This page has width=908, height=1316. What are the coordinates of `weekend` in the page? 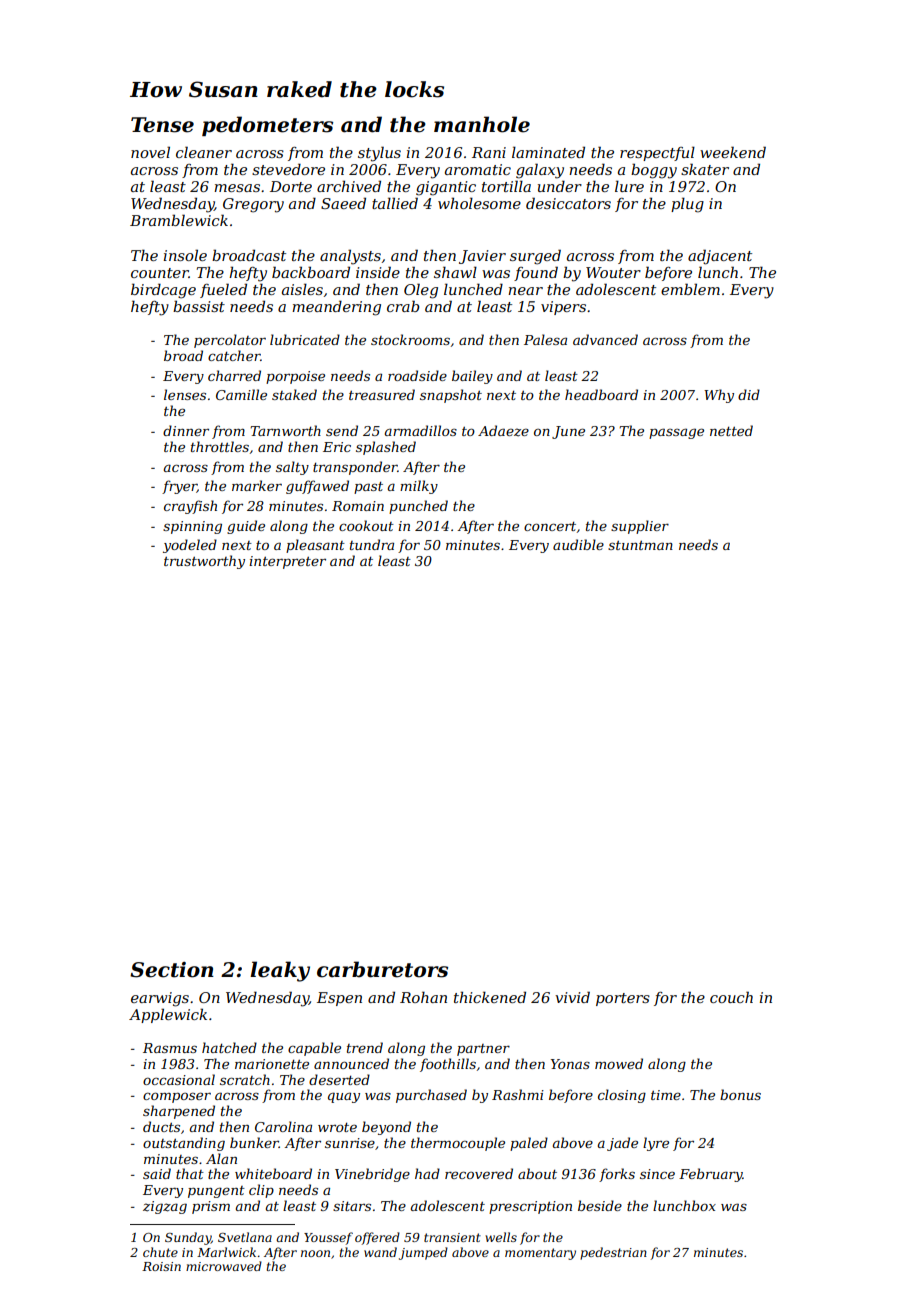 It's located at (733, 152).
